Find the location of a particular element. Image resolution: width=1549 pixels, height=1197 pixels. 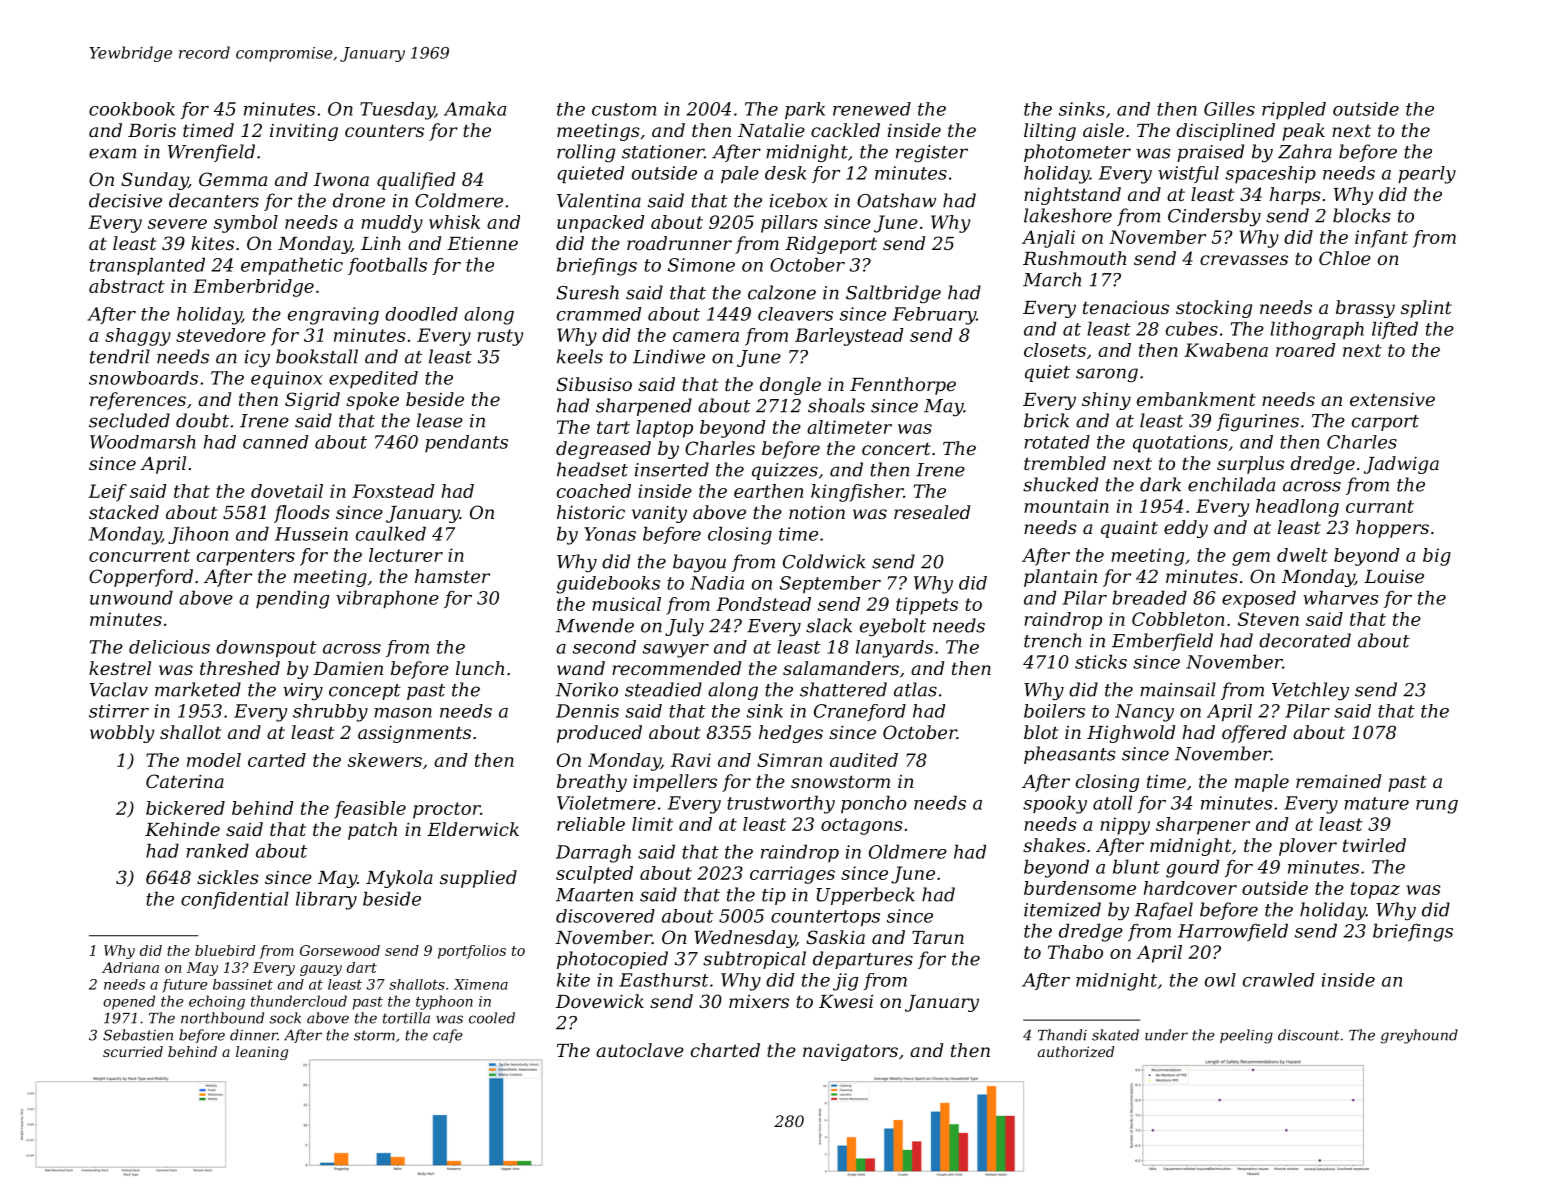

navigators is located at coordinates (850, 1052).
